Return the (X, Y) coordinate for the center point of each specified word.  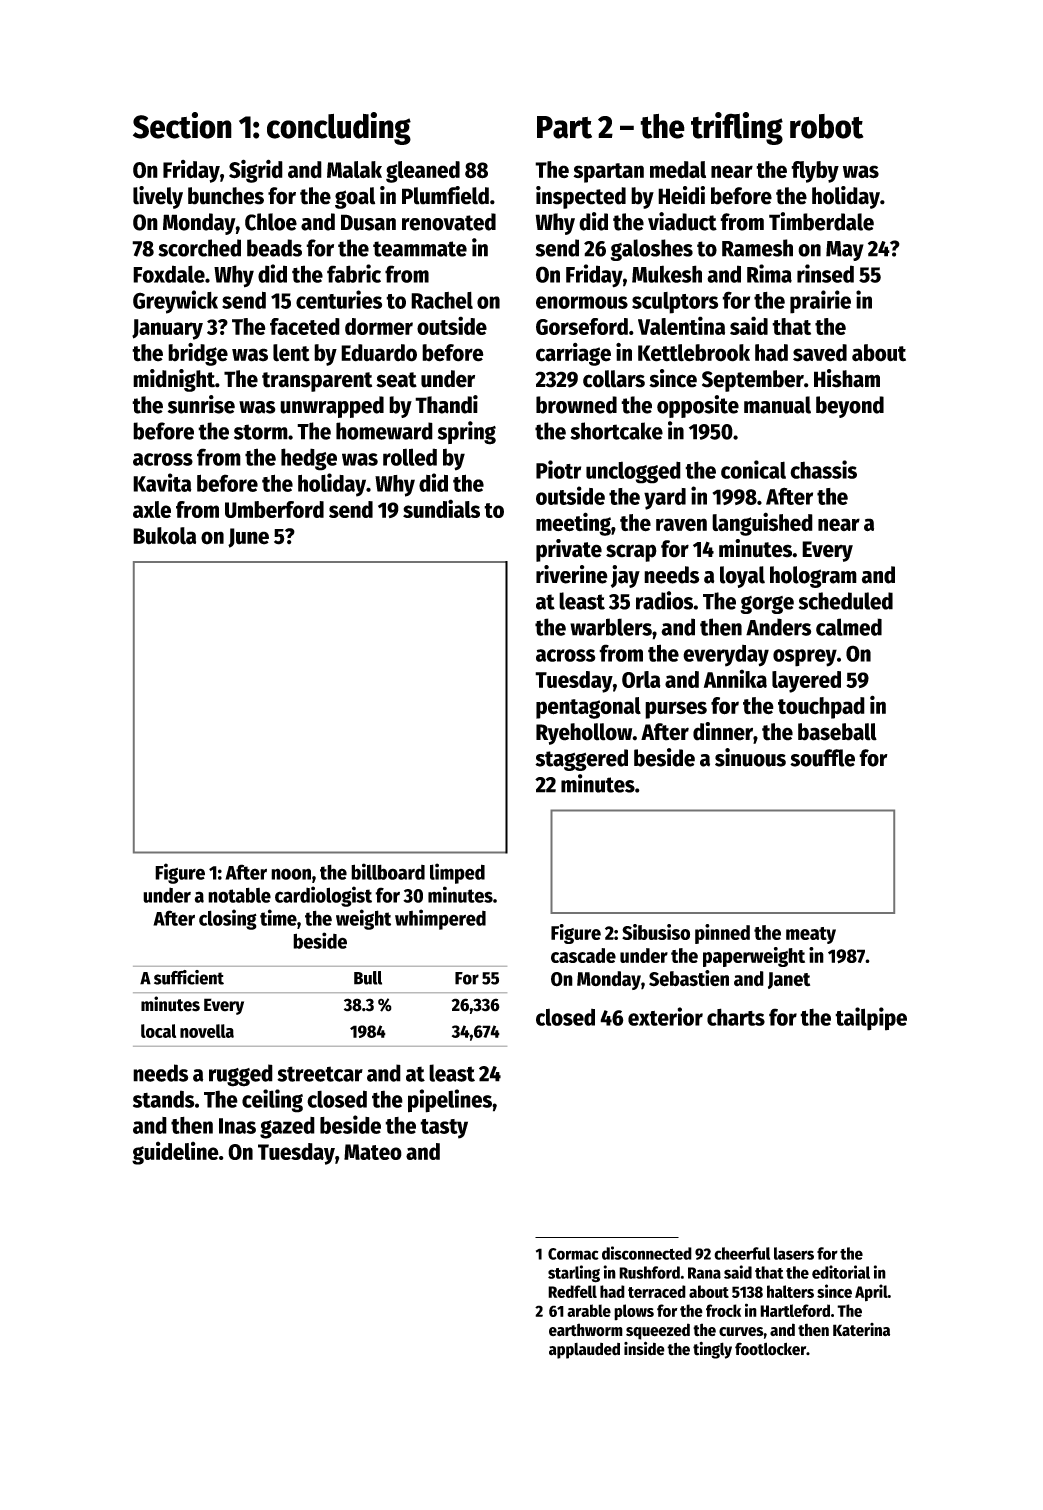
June (248, 538)
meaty (811, 935)
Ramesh (757, 248)
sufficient (189, 977)
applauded (584, 1351)
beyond (850, 407)
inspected (581, 197)
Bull (368, 978)
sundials (441, 508)
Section (182, 125)
